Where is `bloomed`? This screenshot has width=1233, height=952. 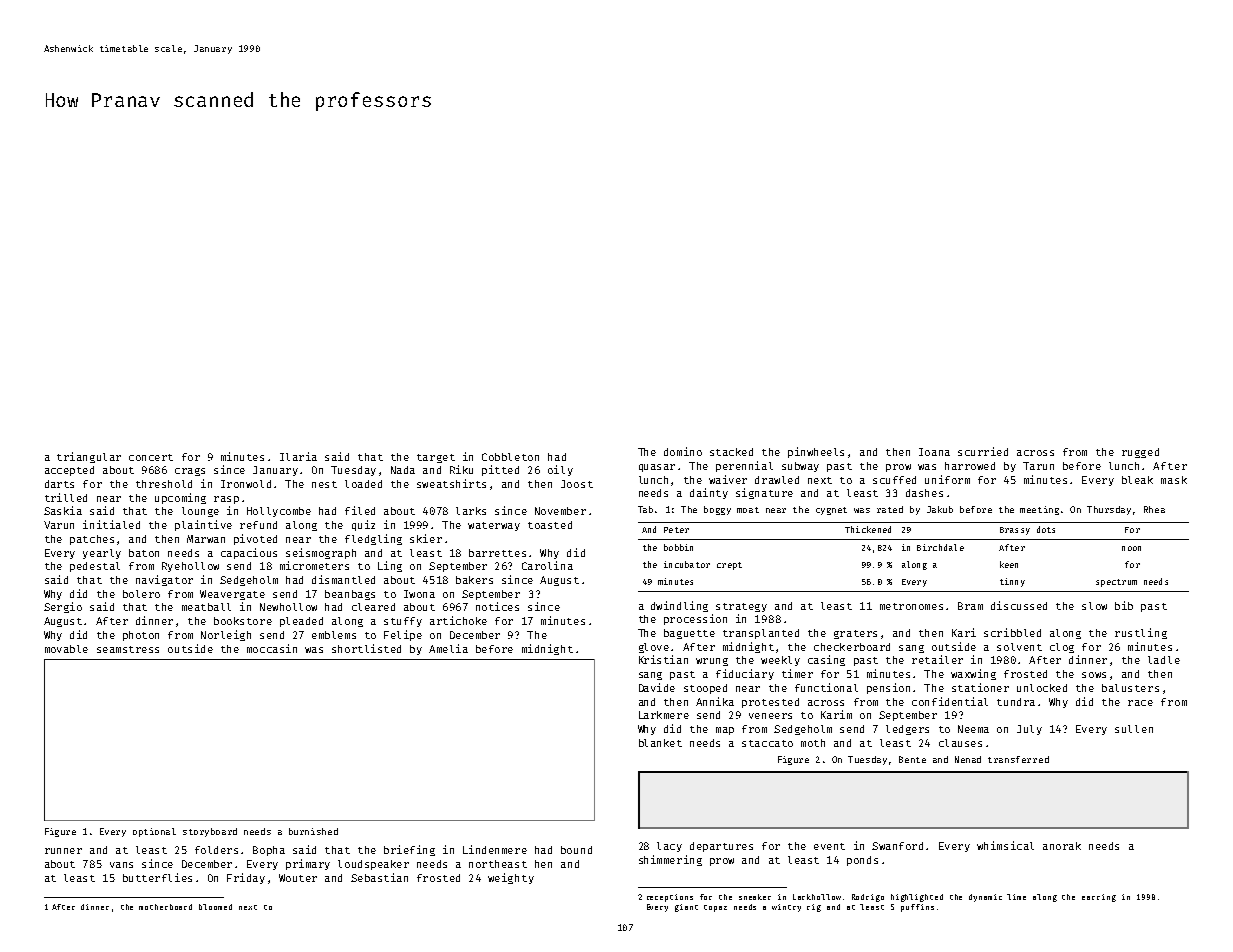
bloomed is located at coordinates (215, 907).
